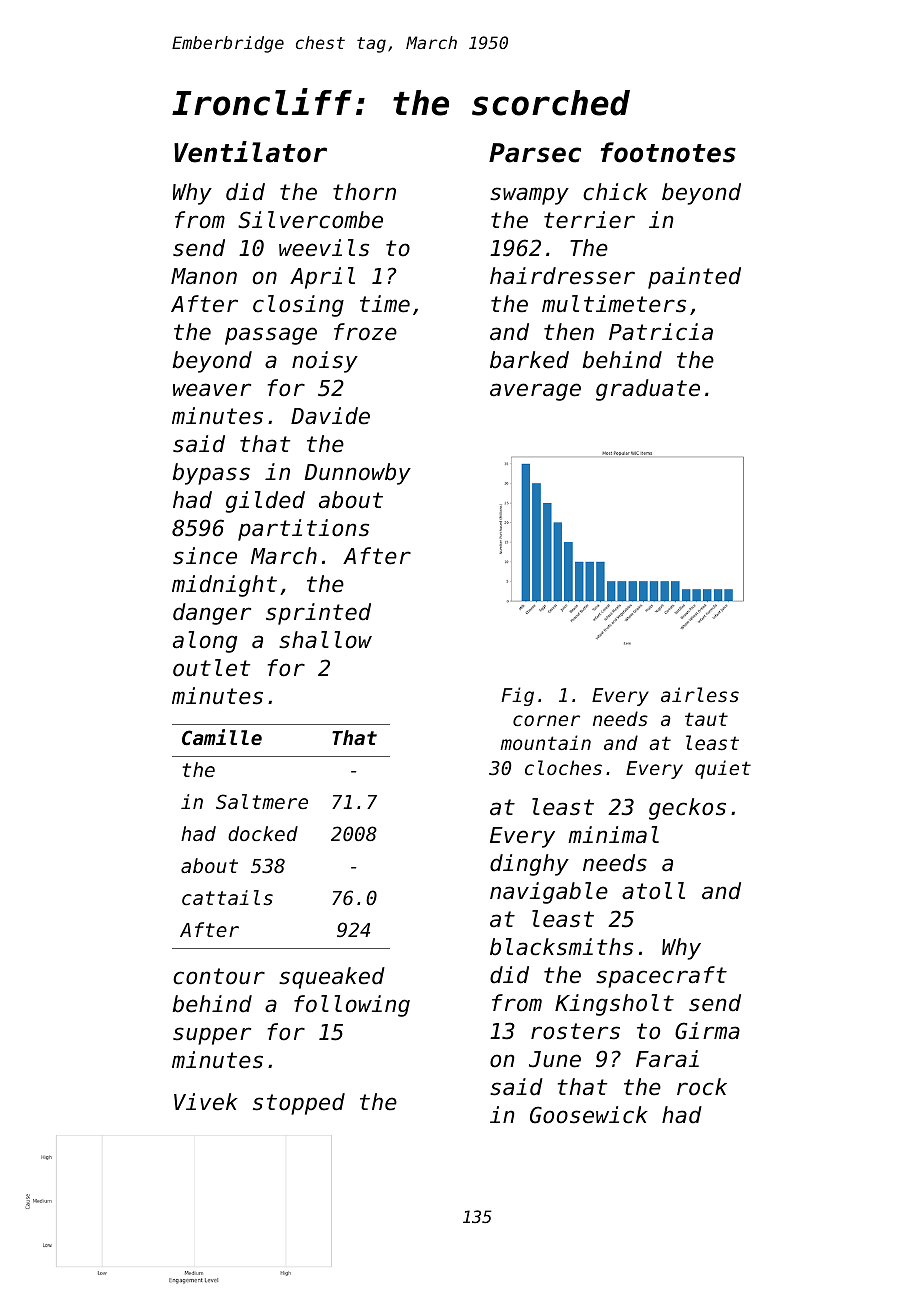  What do you see at coordinates (529, 360) in the screenshot?
I see `barked` at bounding box center [529, 360].
